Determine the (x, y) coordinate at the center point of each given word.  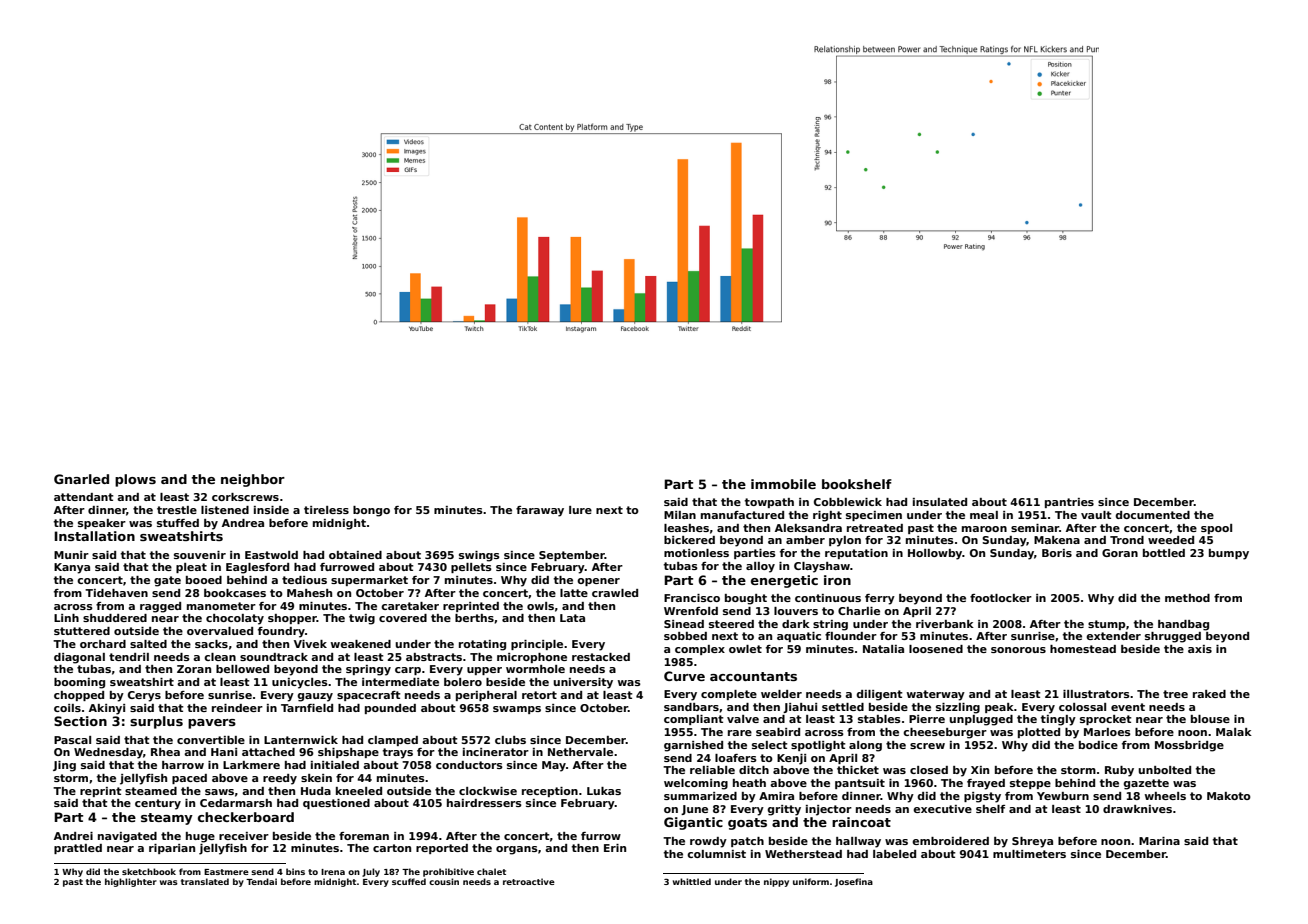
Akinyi (107, 709)
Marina (1159, 841)
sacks (211, 644)
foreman (364, 836)
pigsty (982, 797)
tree (1175, 694)
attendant (84, 497)
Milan (680, 515)
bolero (463, 682)
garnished (693, 746)
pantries (1069, 503)
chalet (491, 871)
